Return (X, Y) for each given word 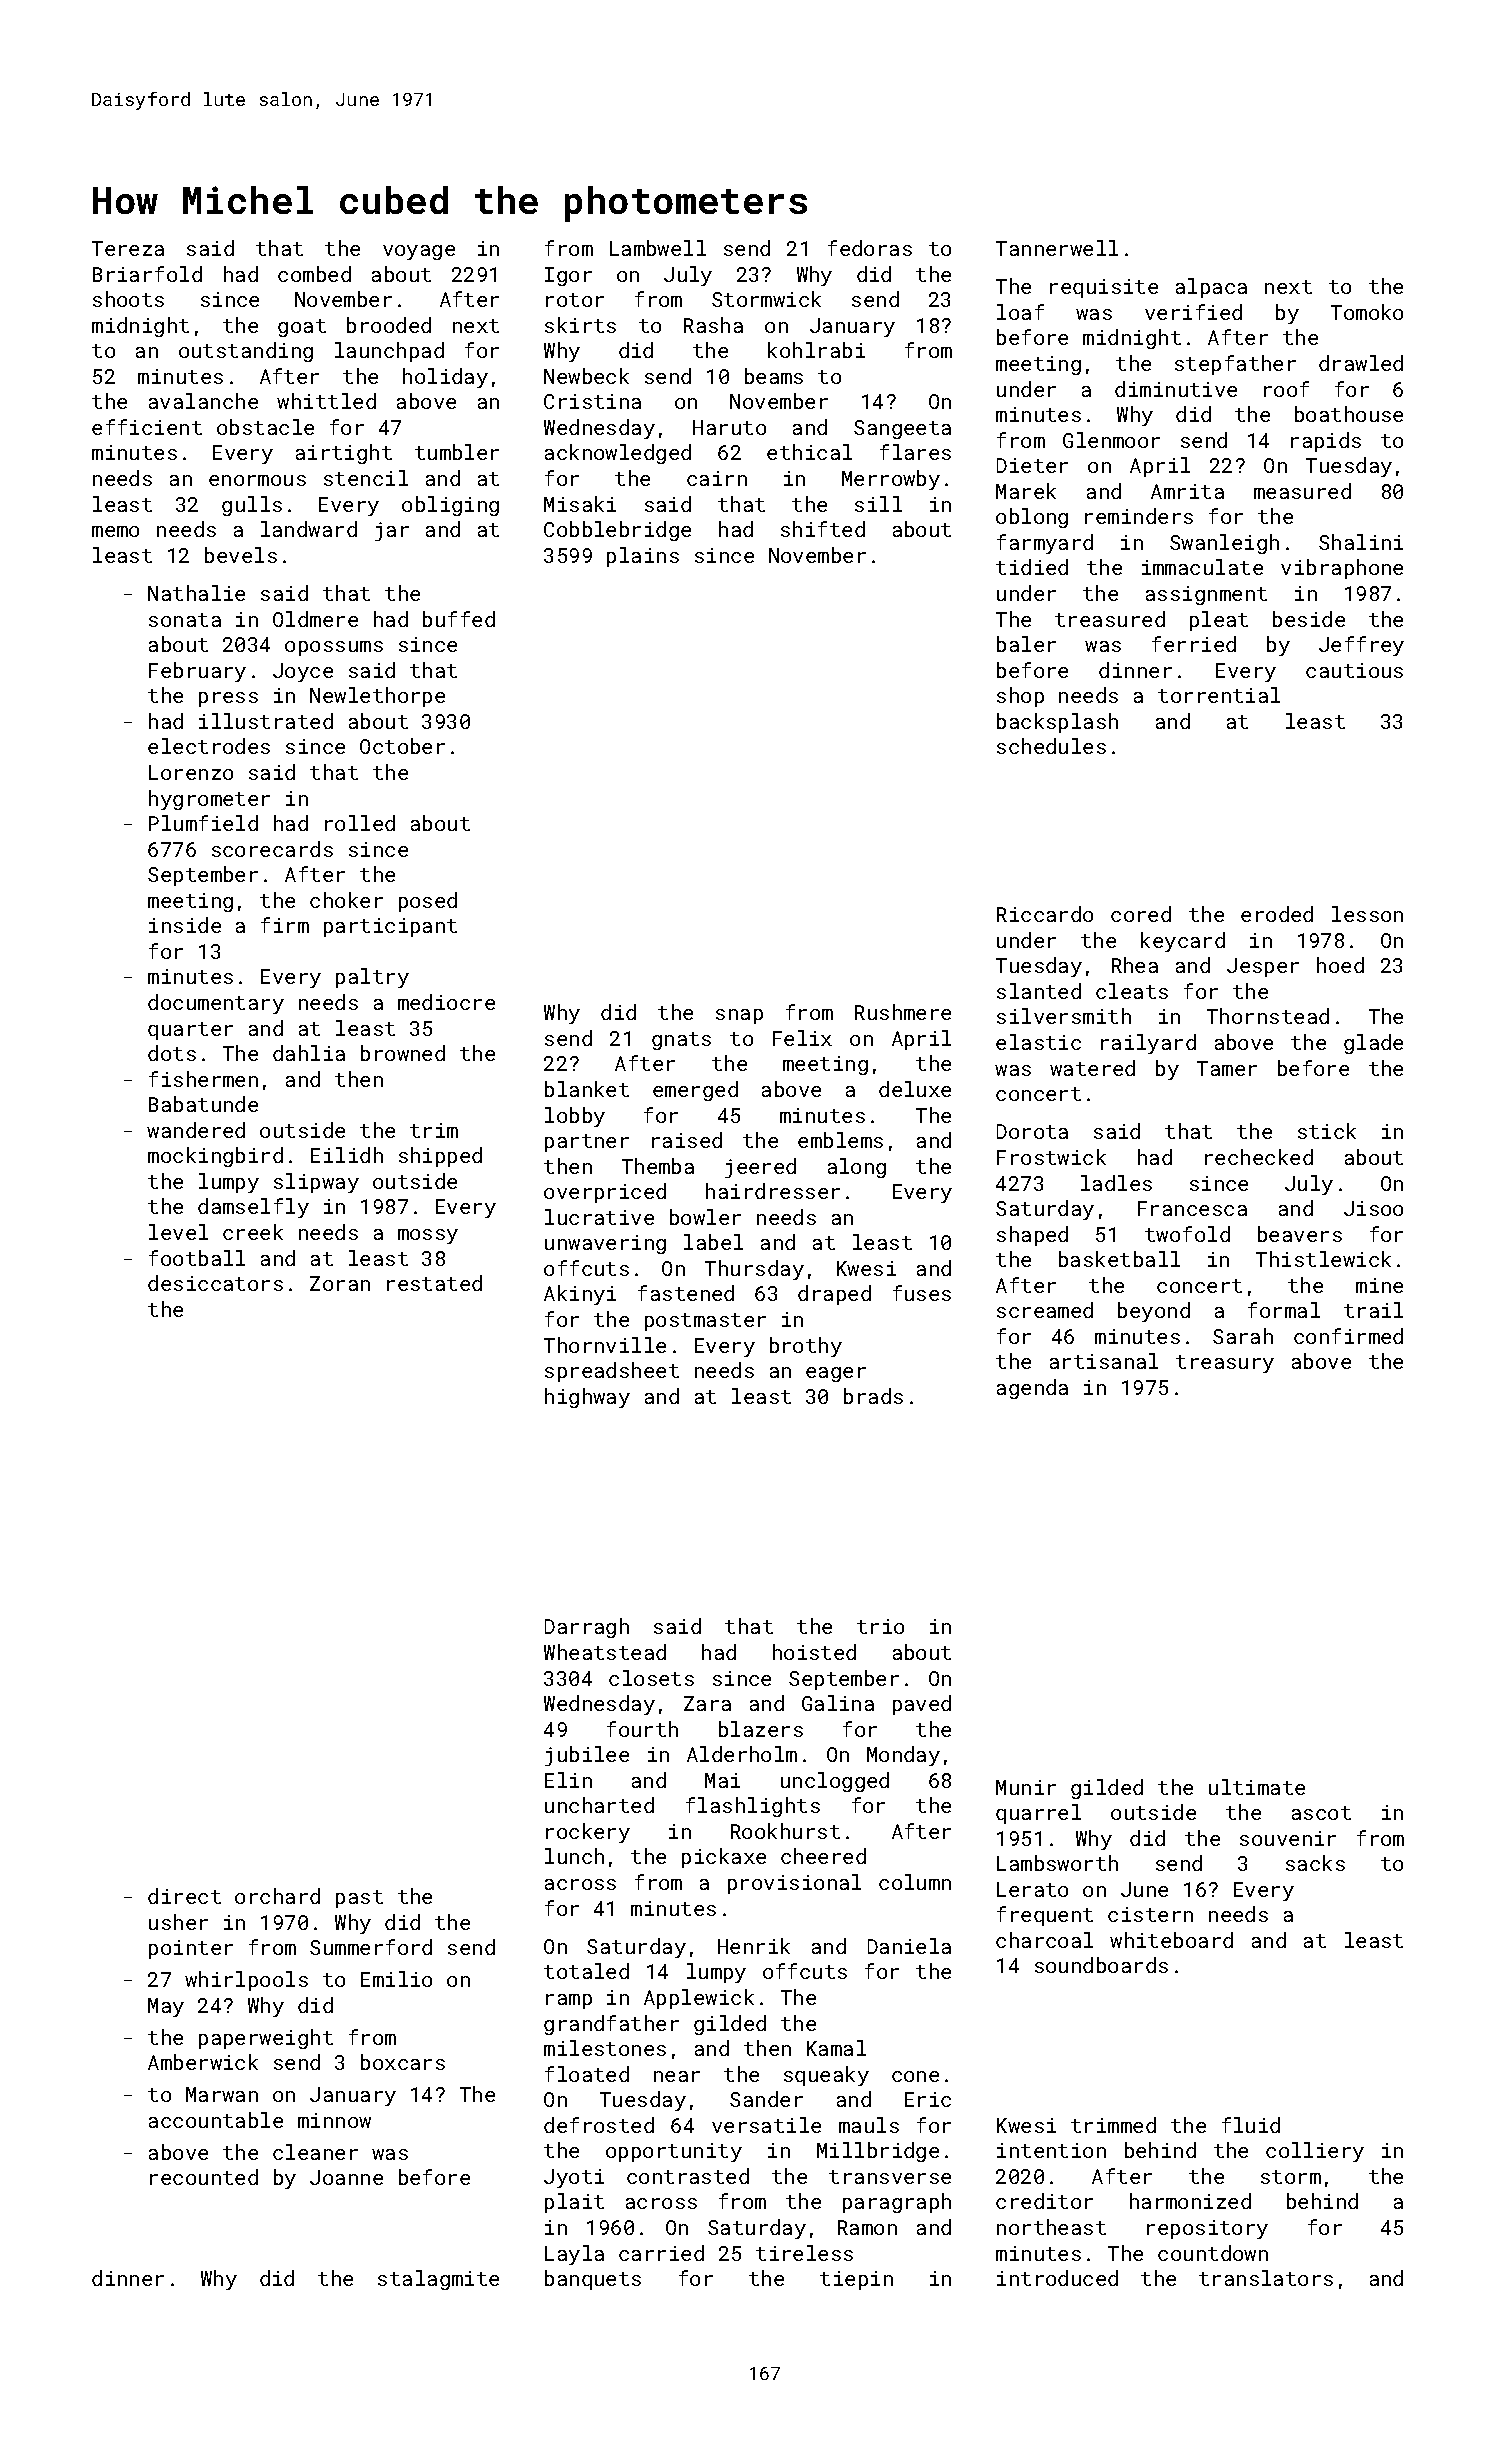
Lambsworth (1057, 1863)
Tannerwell (1057, 248)
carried (661, 2253)
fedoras (870, 248)
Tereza (128, 248)
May (166, 2007)
